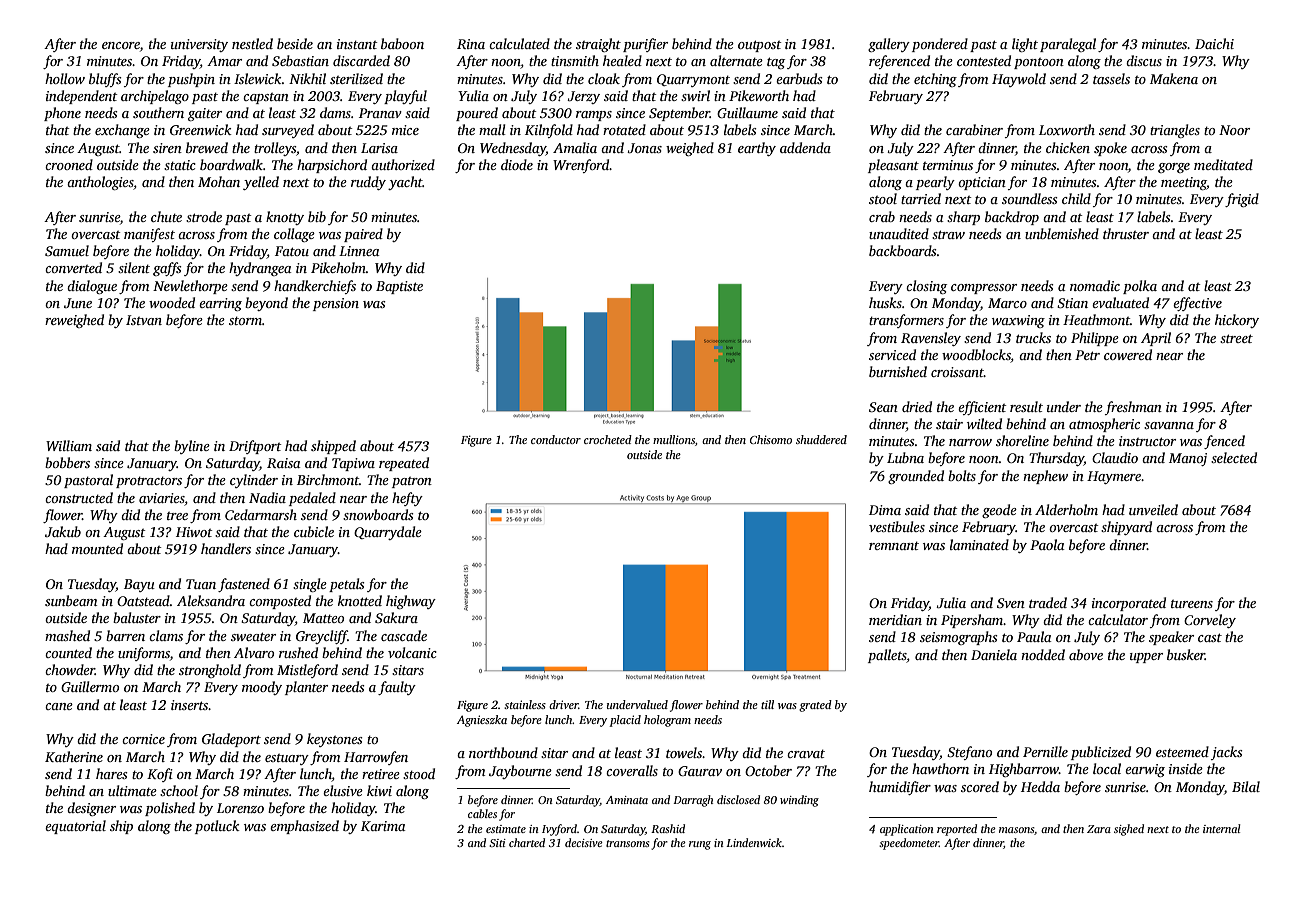  Describe the element at coordinates (75, 827) in the page. I see `equatorial` at that location.
